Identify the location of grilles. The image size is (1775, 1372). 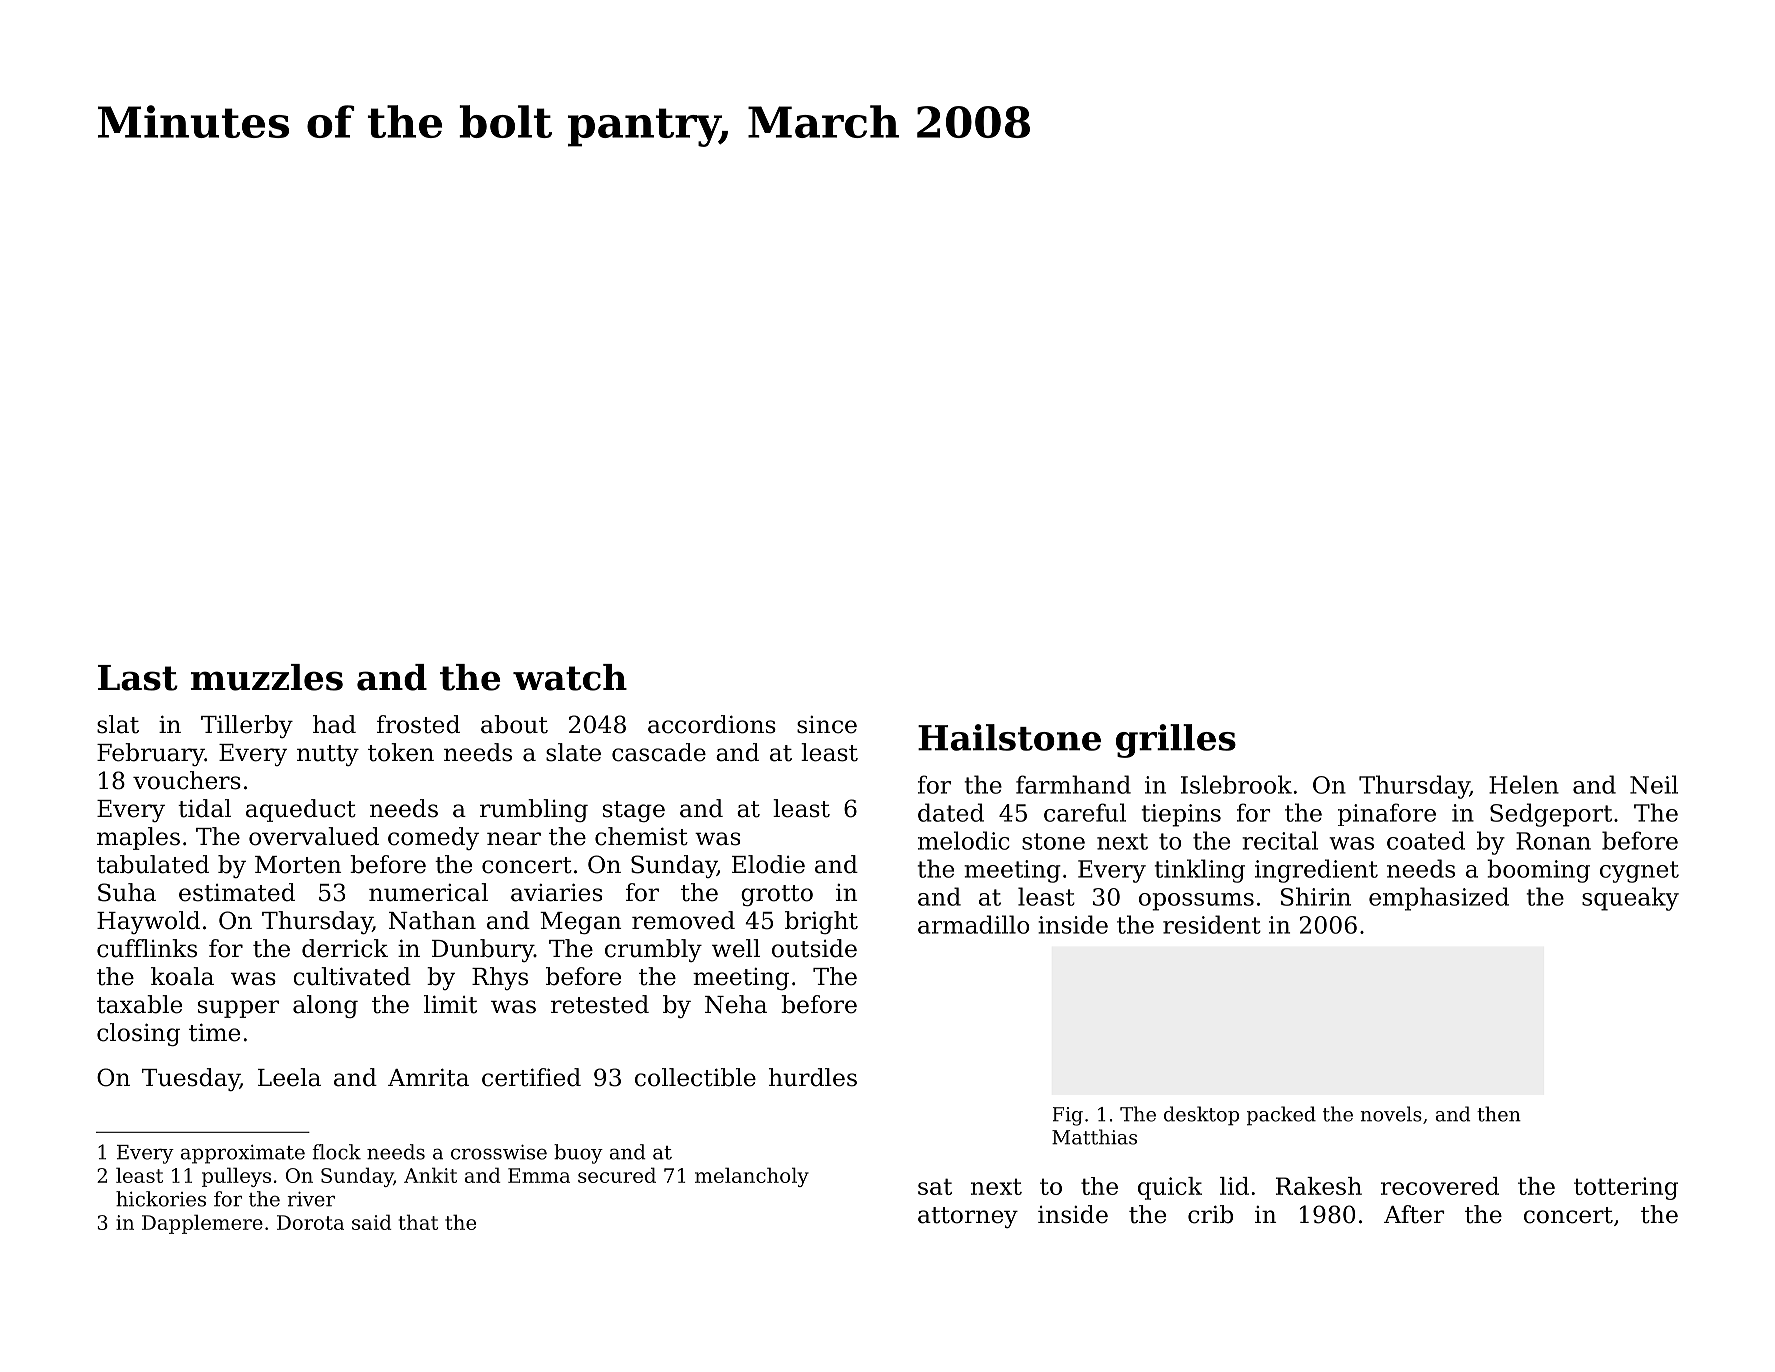
(1176, 741).
